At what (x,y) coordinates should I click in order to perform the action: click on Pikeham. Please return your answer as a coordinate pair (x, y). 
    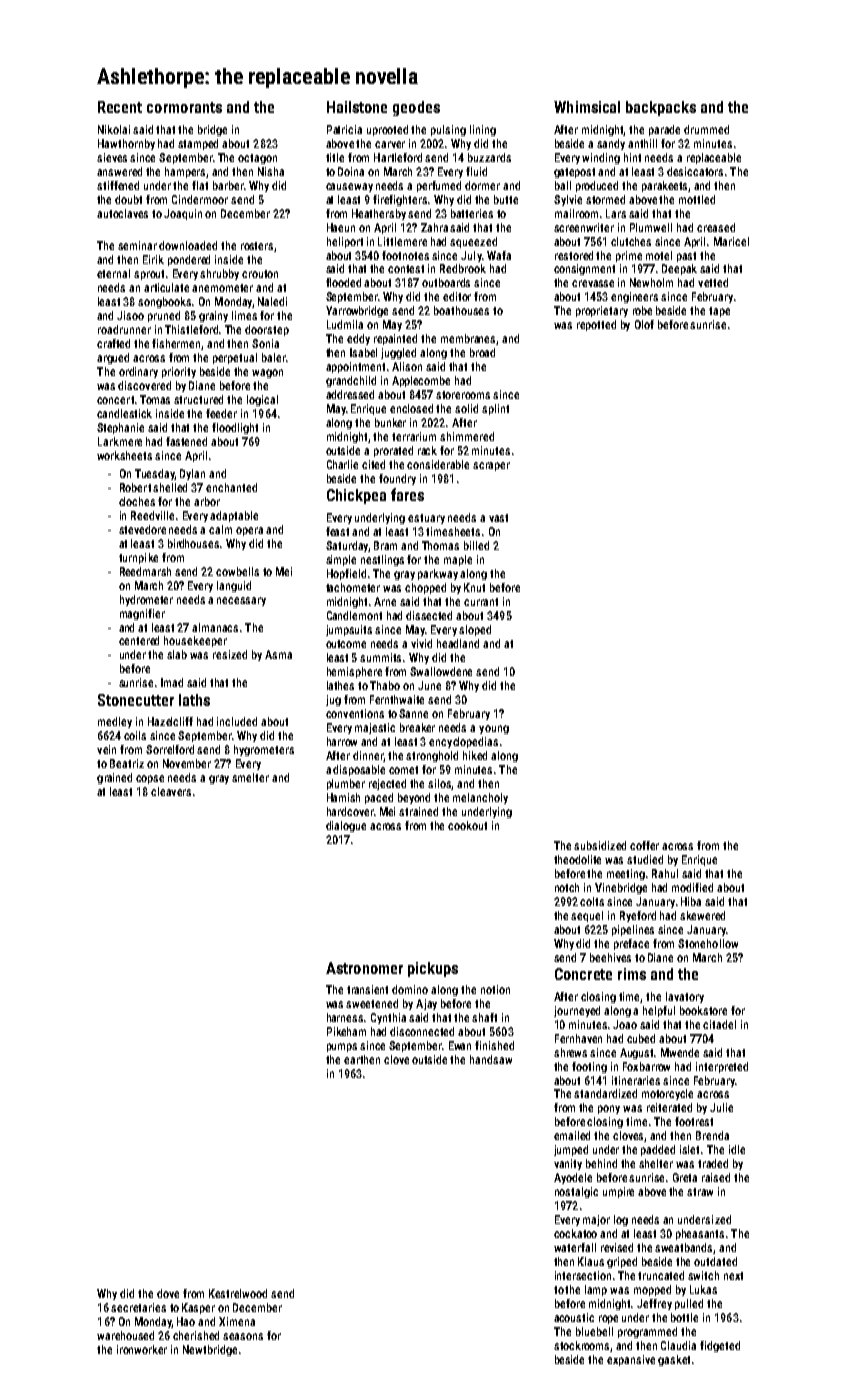
    Looking at the image, I should click on (346, 1031).
